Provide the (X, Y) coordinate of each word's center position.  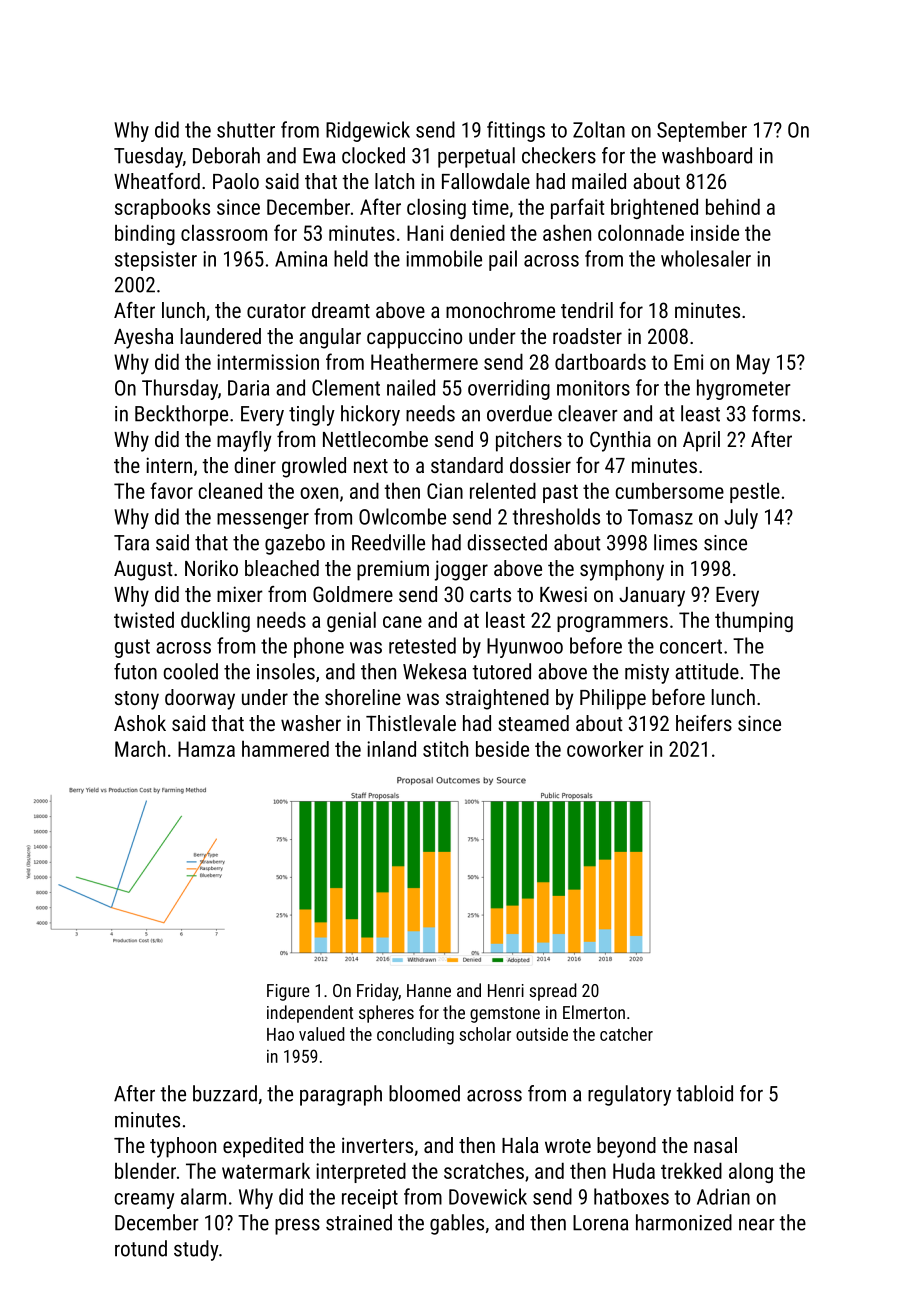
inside (715, 232)
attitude (707, 671)
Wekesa (434, 671)
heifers (704, 723)
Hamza (206, 749)
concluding (415, 1036)
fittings (516, 131)
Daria (248, 388)
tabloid (704, 1093)
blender (145, 1170)
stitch (445, 749)
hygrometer (744, 389)
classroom (224, 233)
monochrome (500, 310)
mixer (240, 594)
